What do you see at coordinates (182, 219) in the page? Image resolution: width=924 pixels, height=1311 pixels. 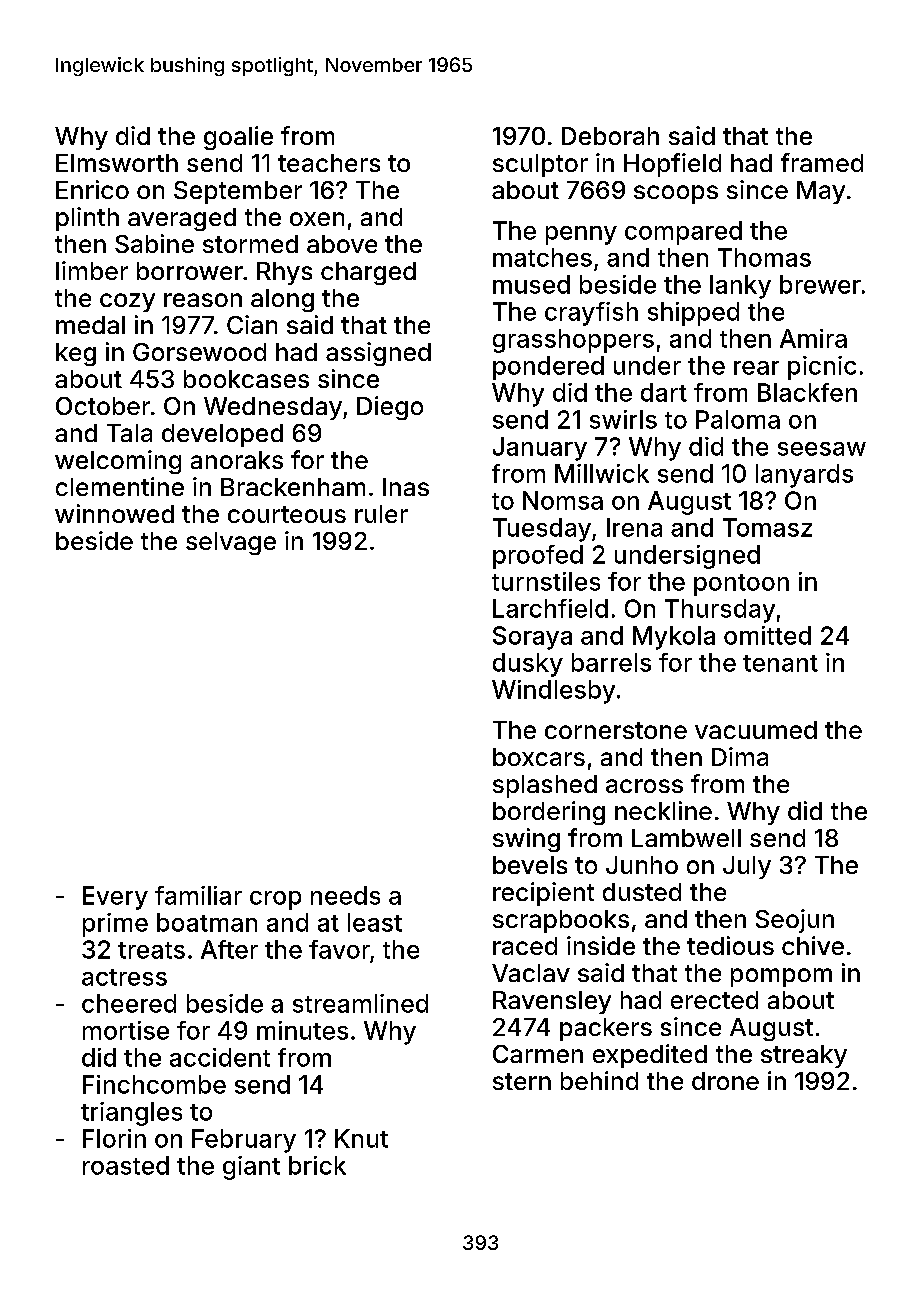 I see `averaged` at bounding box center [182, 219].
